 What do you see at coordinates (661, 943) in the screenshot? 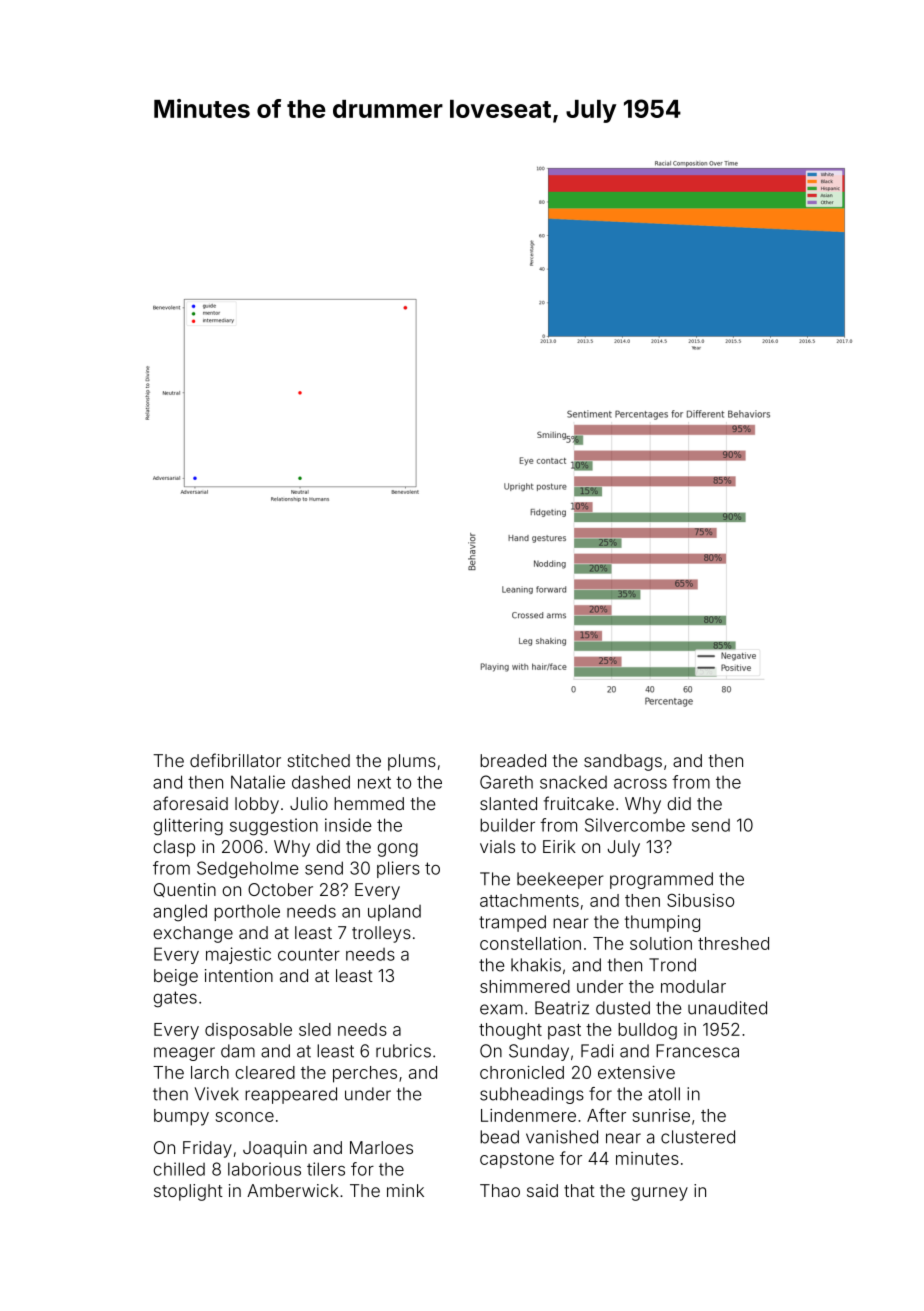
I see `solution` at bounding box center [661, 943].
